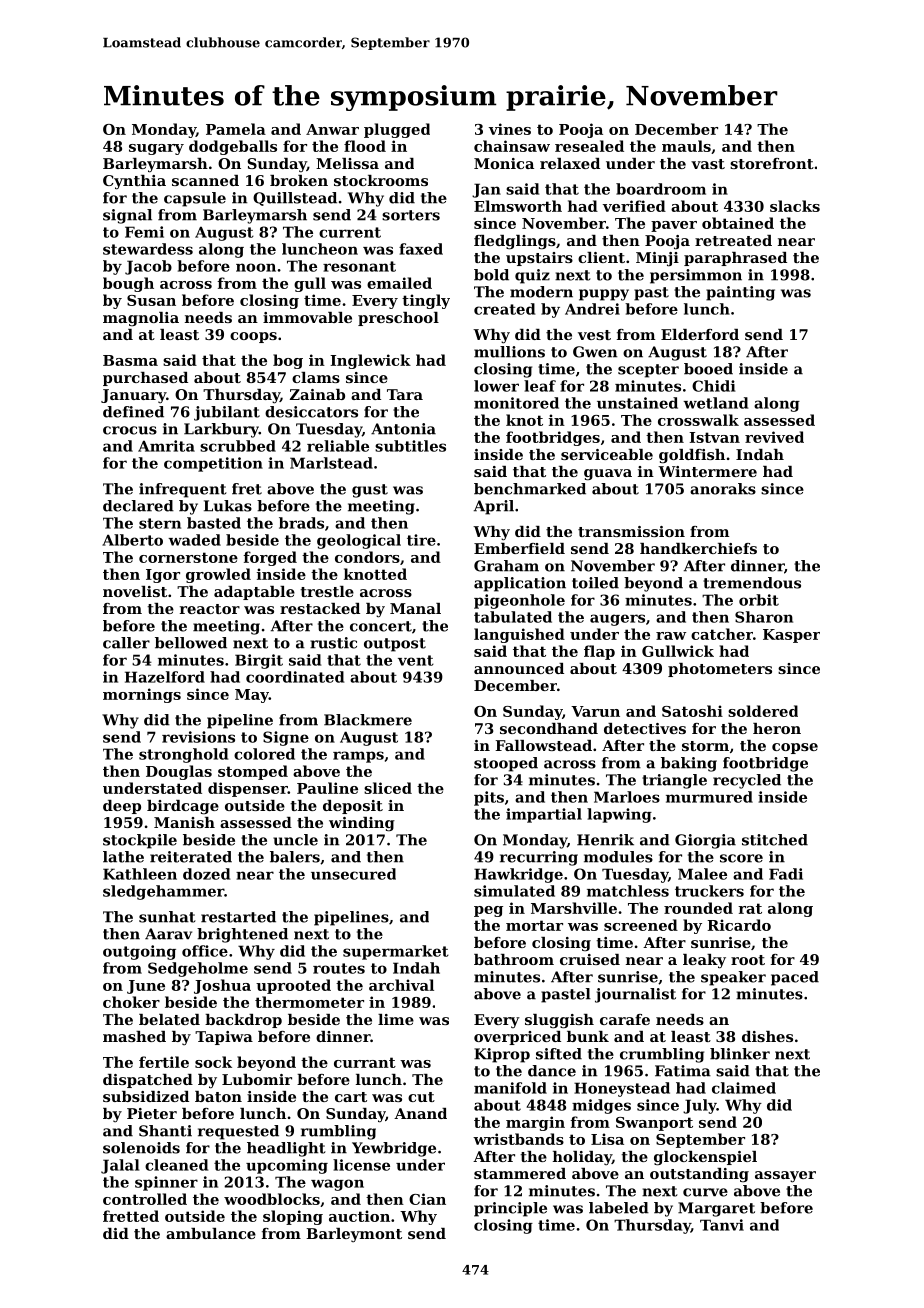  Describe the element at coordinates (236, 129) in the screenshot. I see `Pamela` at that location.
